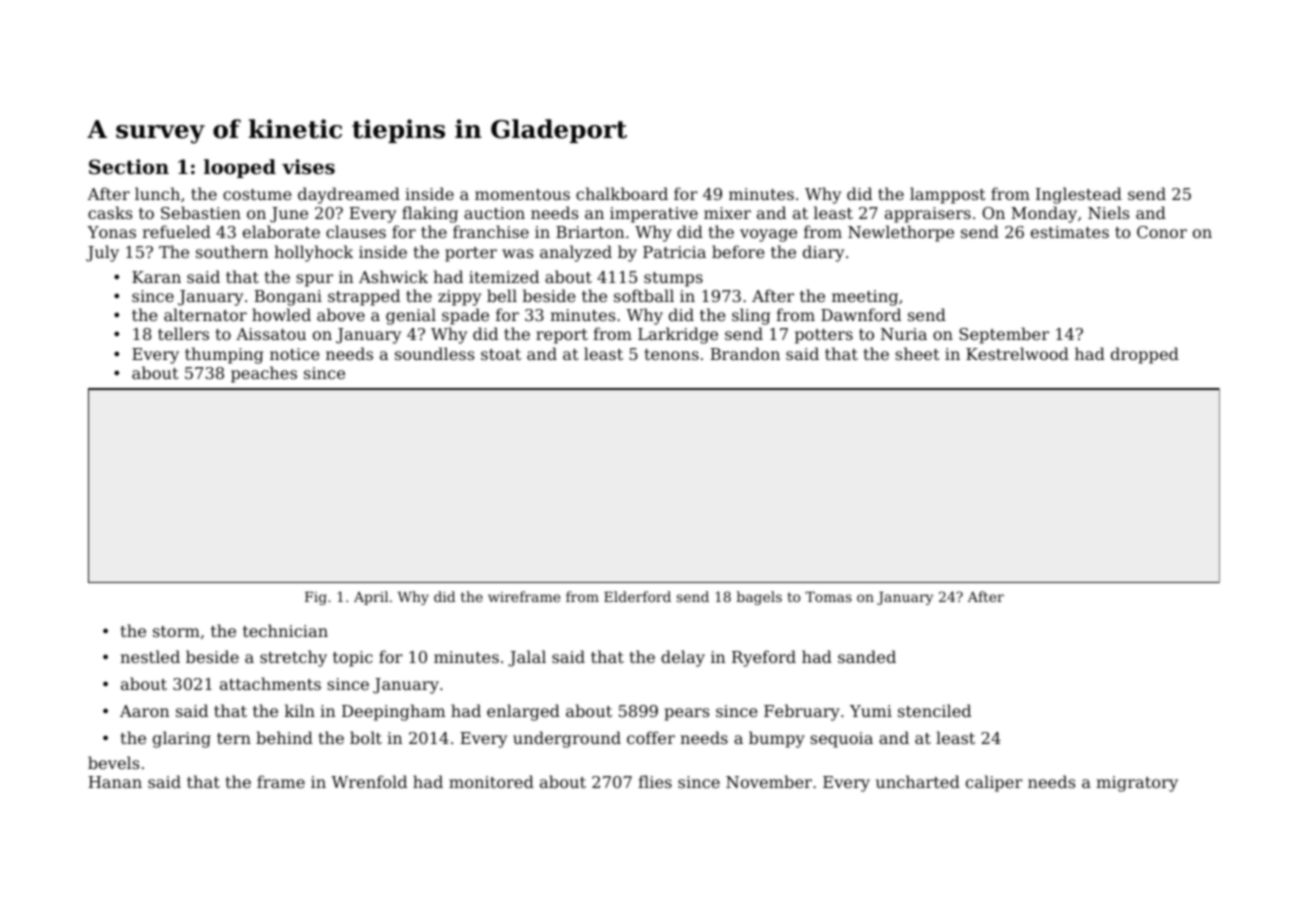 This page has height=924, width=1308. What do you see at coordinates (115, 782) in the page?
I see `Hanan` at bounding box center [115, 782].
